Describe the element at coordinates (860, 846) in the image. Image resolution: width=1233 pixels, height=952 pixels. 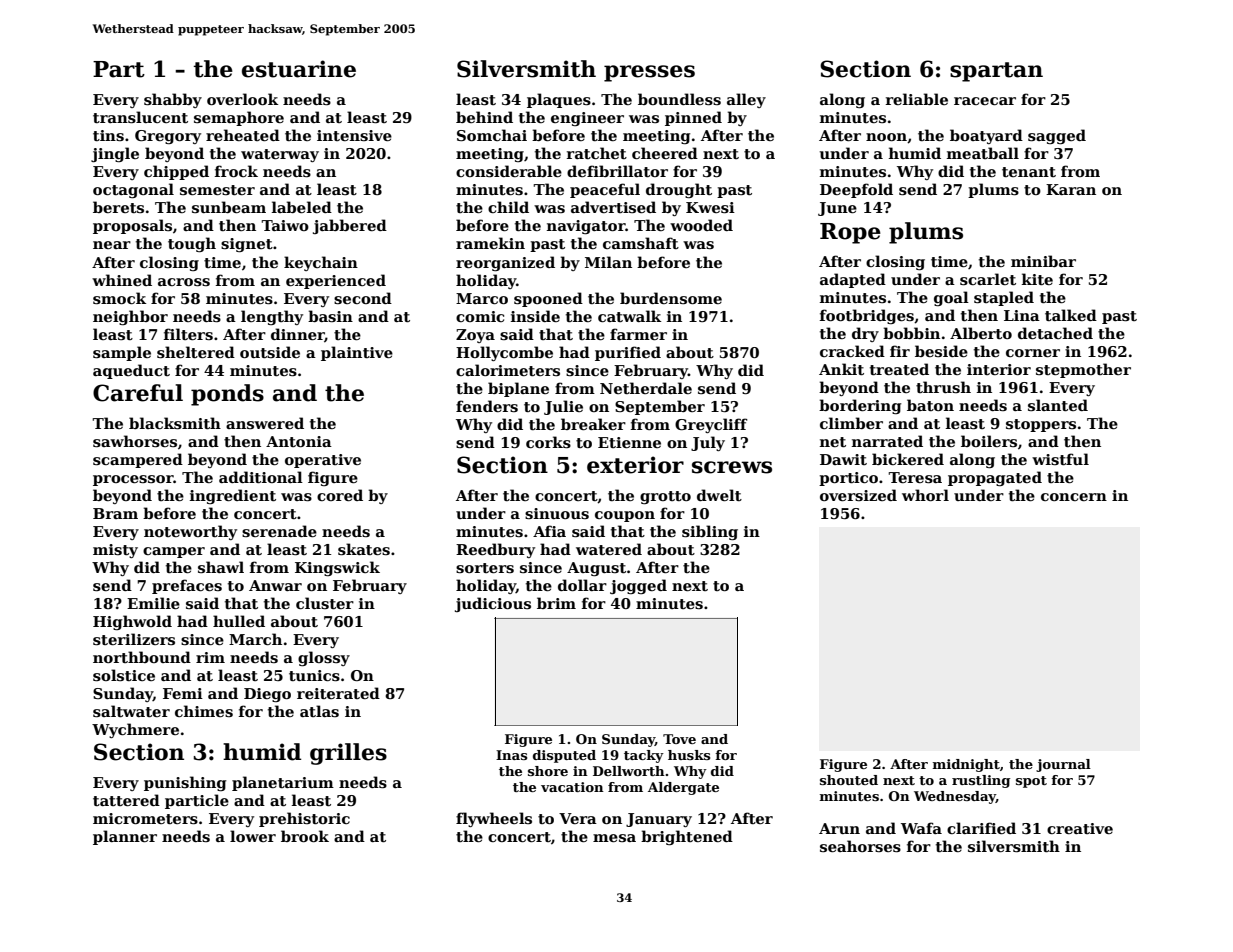
I see `seahorses` at that location.
